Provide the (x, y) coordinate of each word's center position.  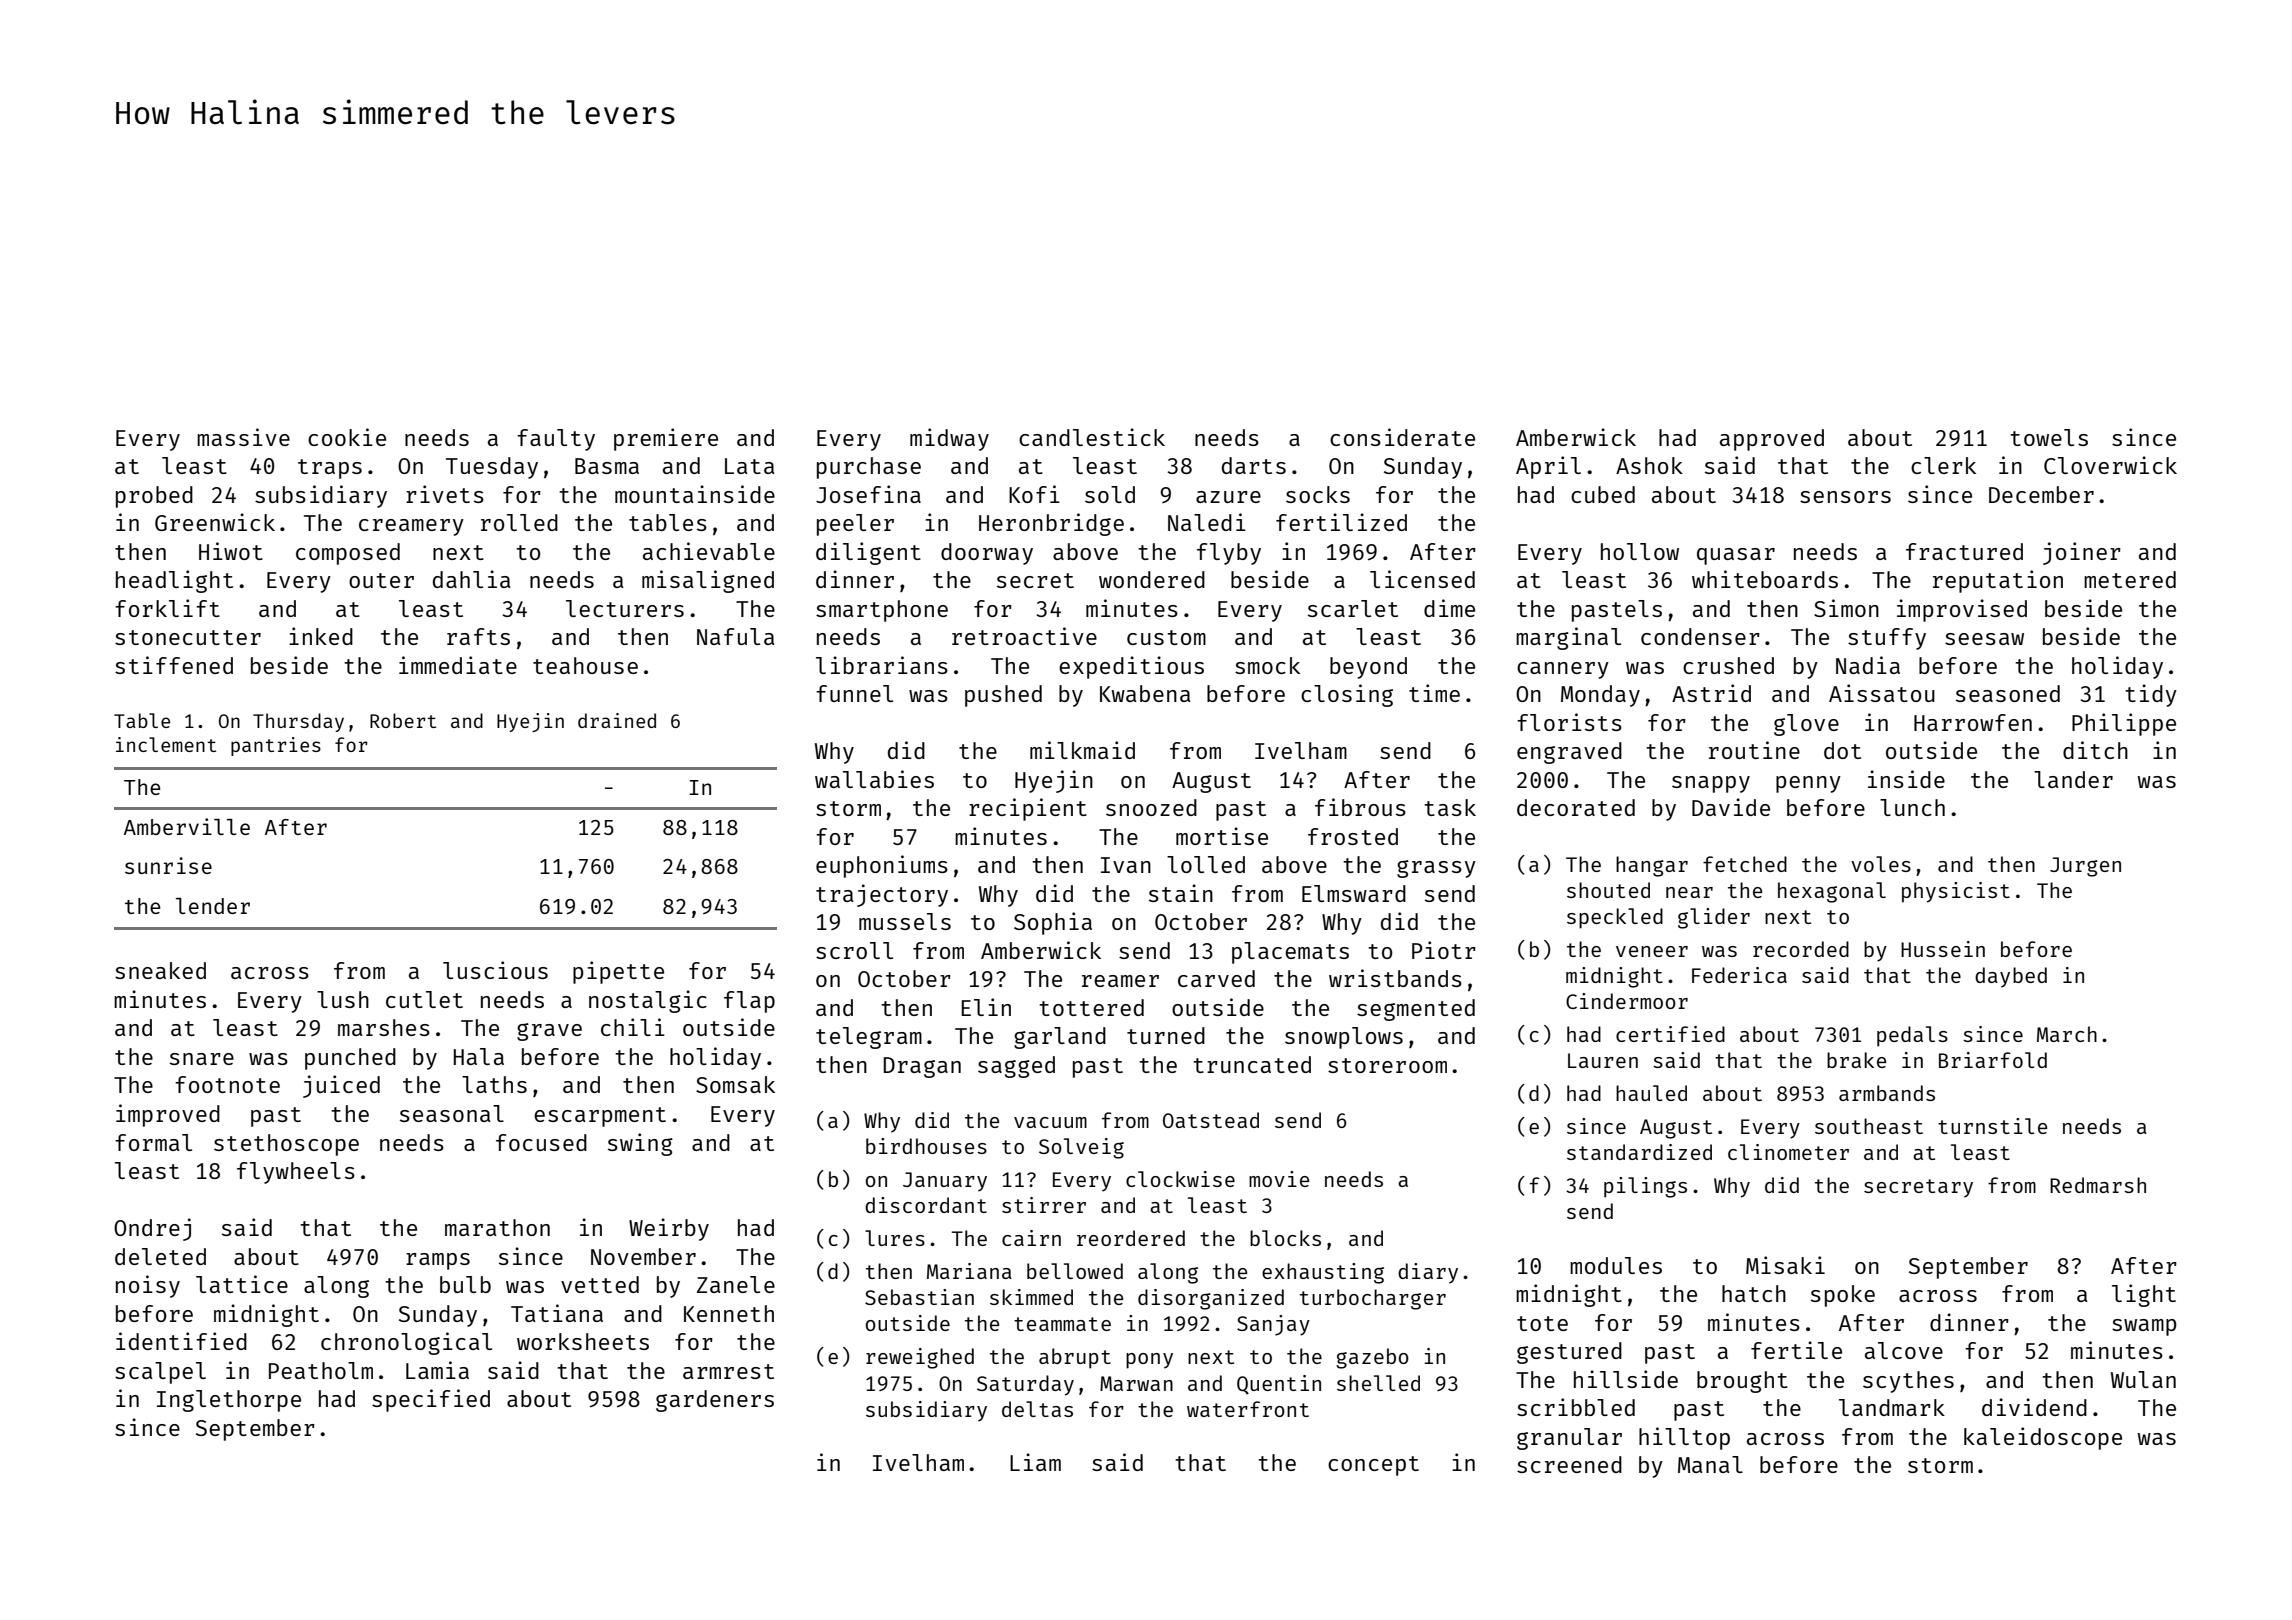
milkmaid (1082, 750)
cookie (347, 437)
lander (2073, 779)
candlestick (1092, 437)
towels (2049, 437)
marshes (384, 1027)
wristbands (1395, 978)
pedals (1912, 1036)
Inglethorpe (229, 1401)
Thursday (298, 722)
